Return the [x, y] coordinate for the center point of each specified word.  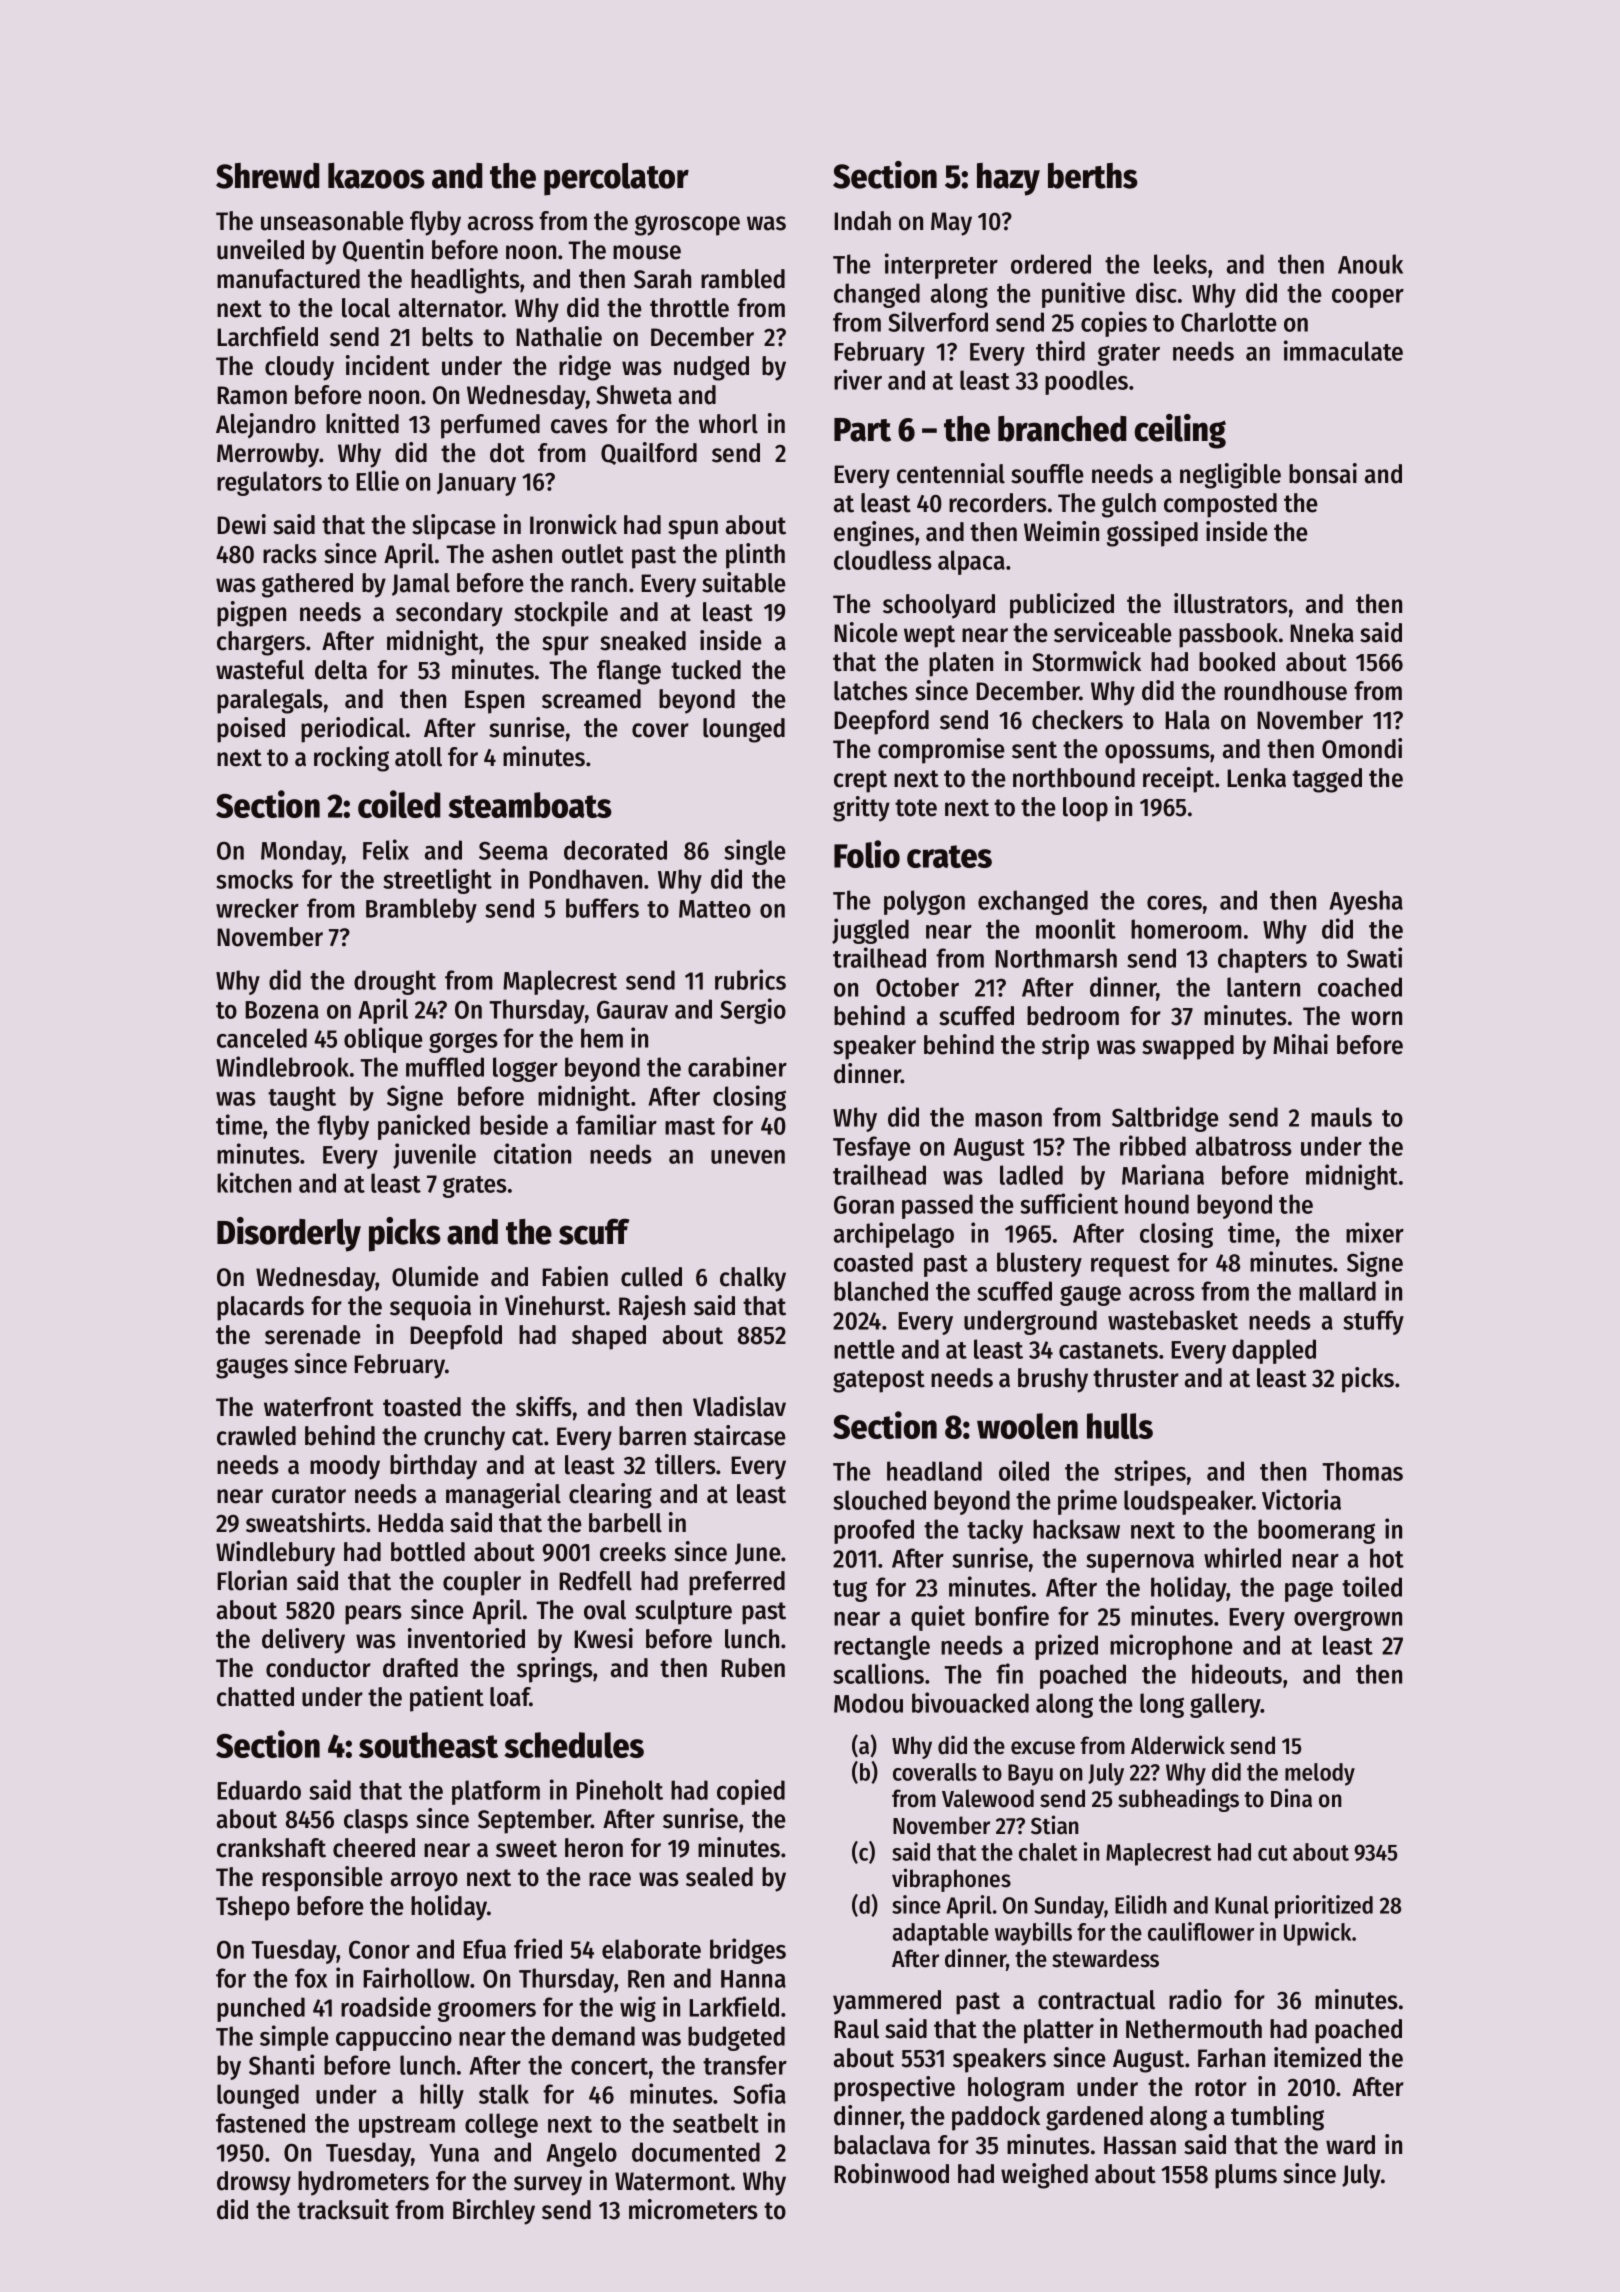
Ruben [753, 1668]
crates [949, 856]
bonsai [1323, 473]
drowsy [254, 2183]
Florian [252, 1580]
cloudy [299, 368]
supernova [1140, 1563]
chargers [261, 643]
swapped [1188, 1047]
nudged [711, 368]
